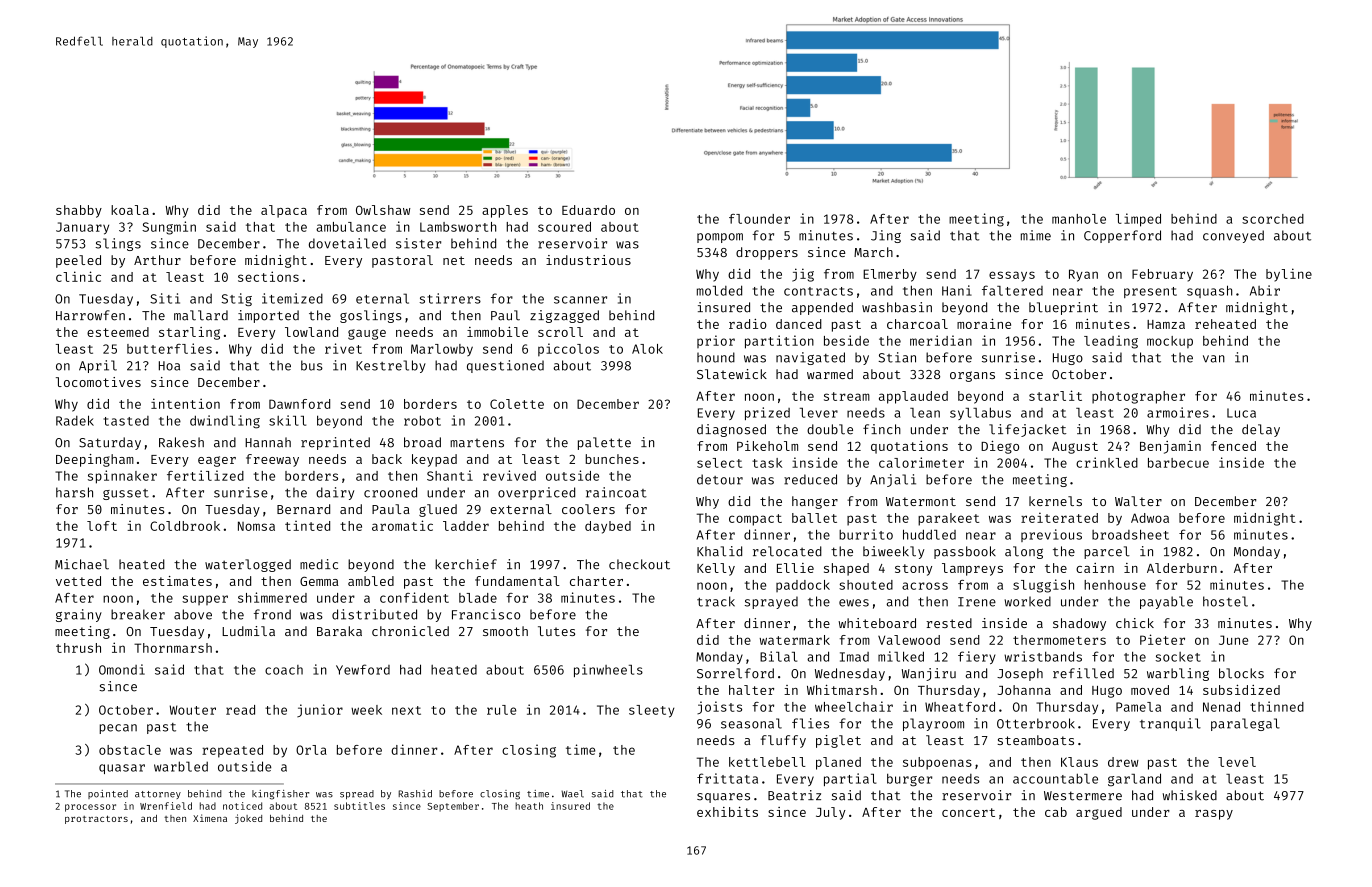 This screenshot has height=887, width=1372. I want to click on Adwoa, so click(1150, 518).
